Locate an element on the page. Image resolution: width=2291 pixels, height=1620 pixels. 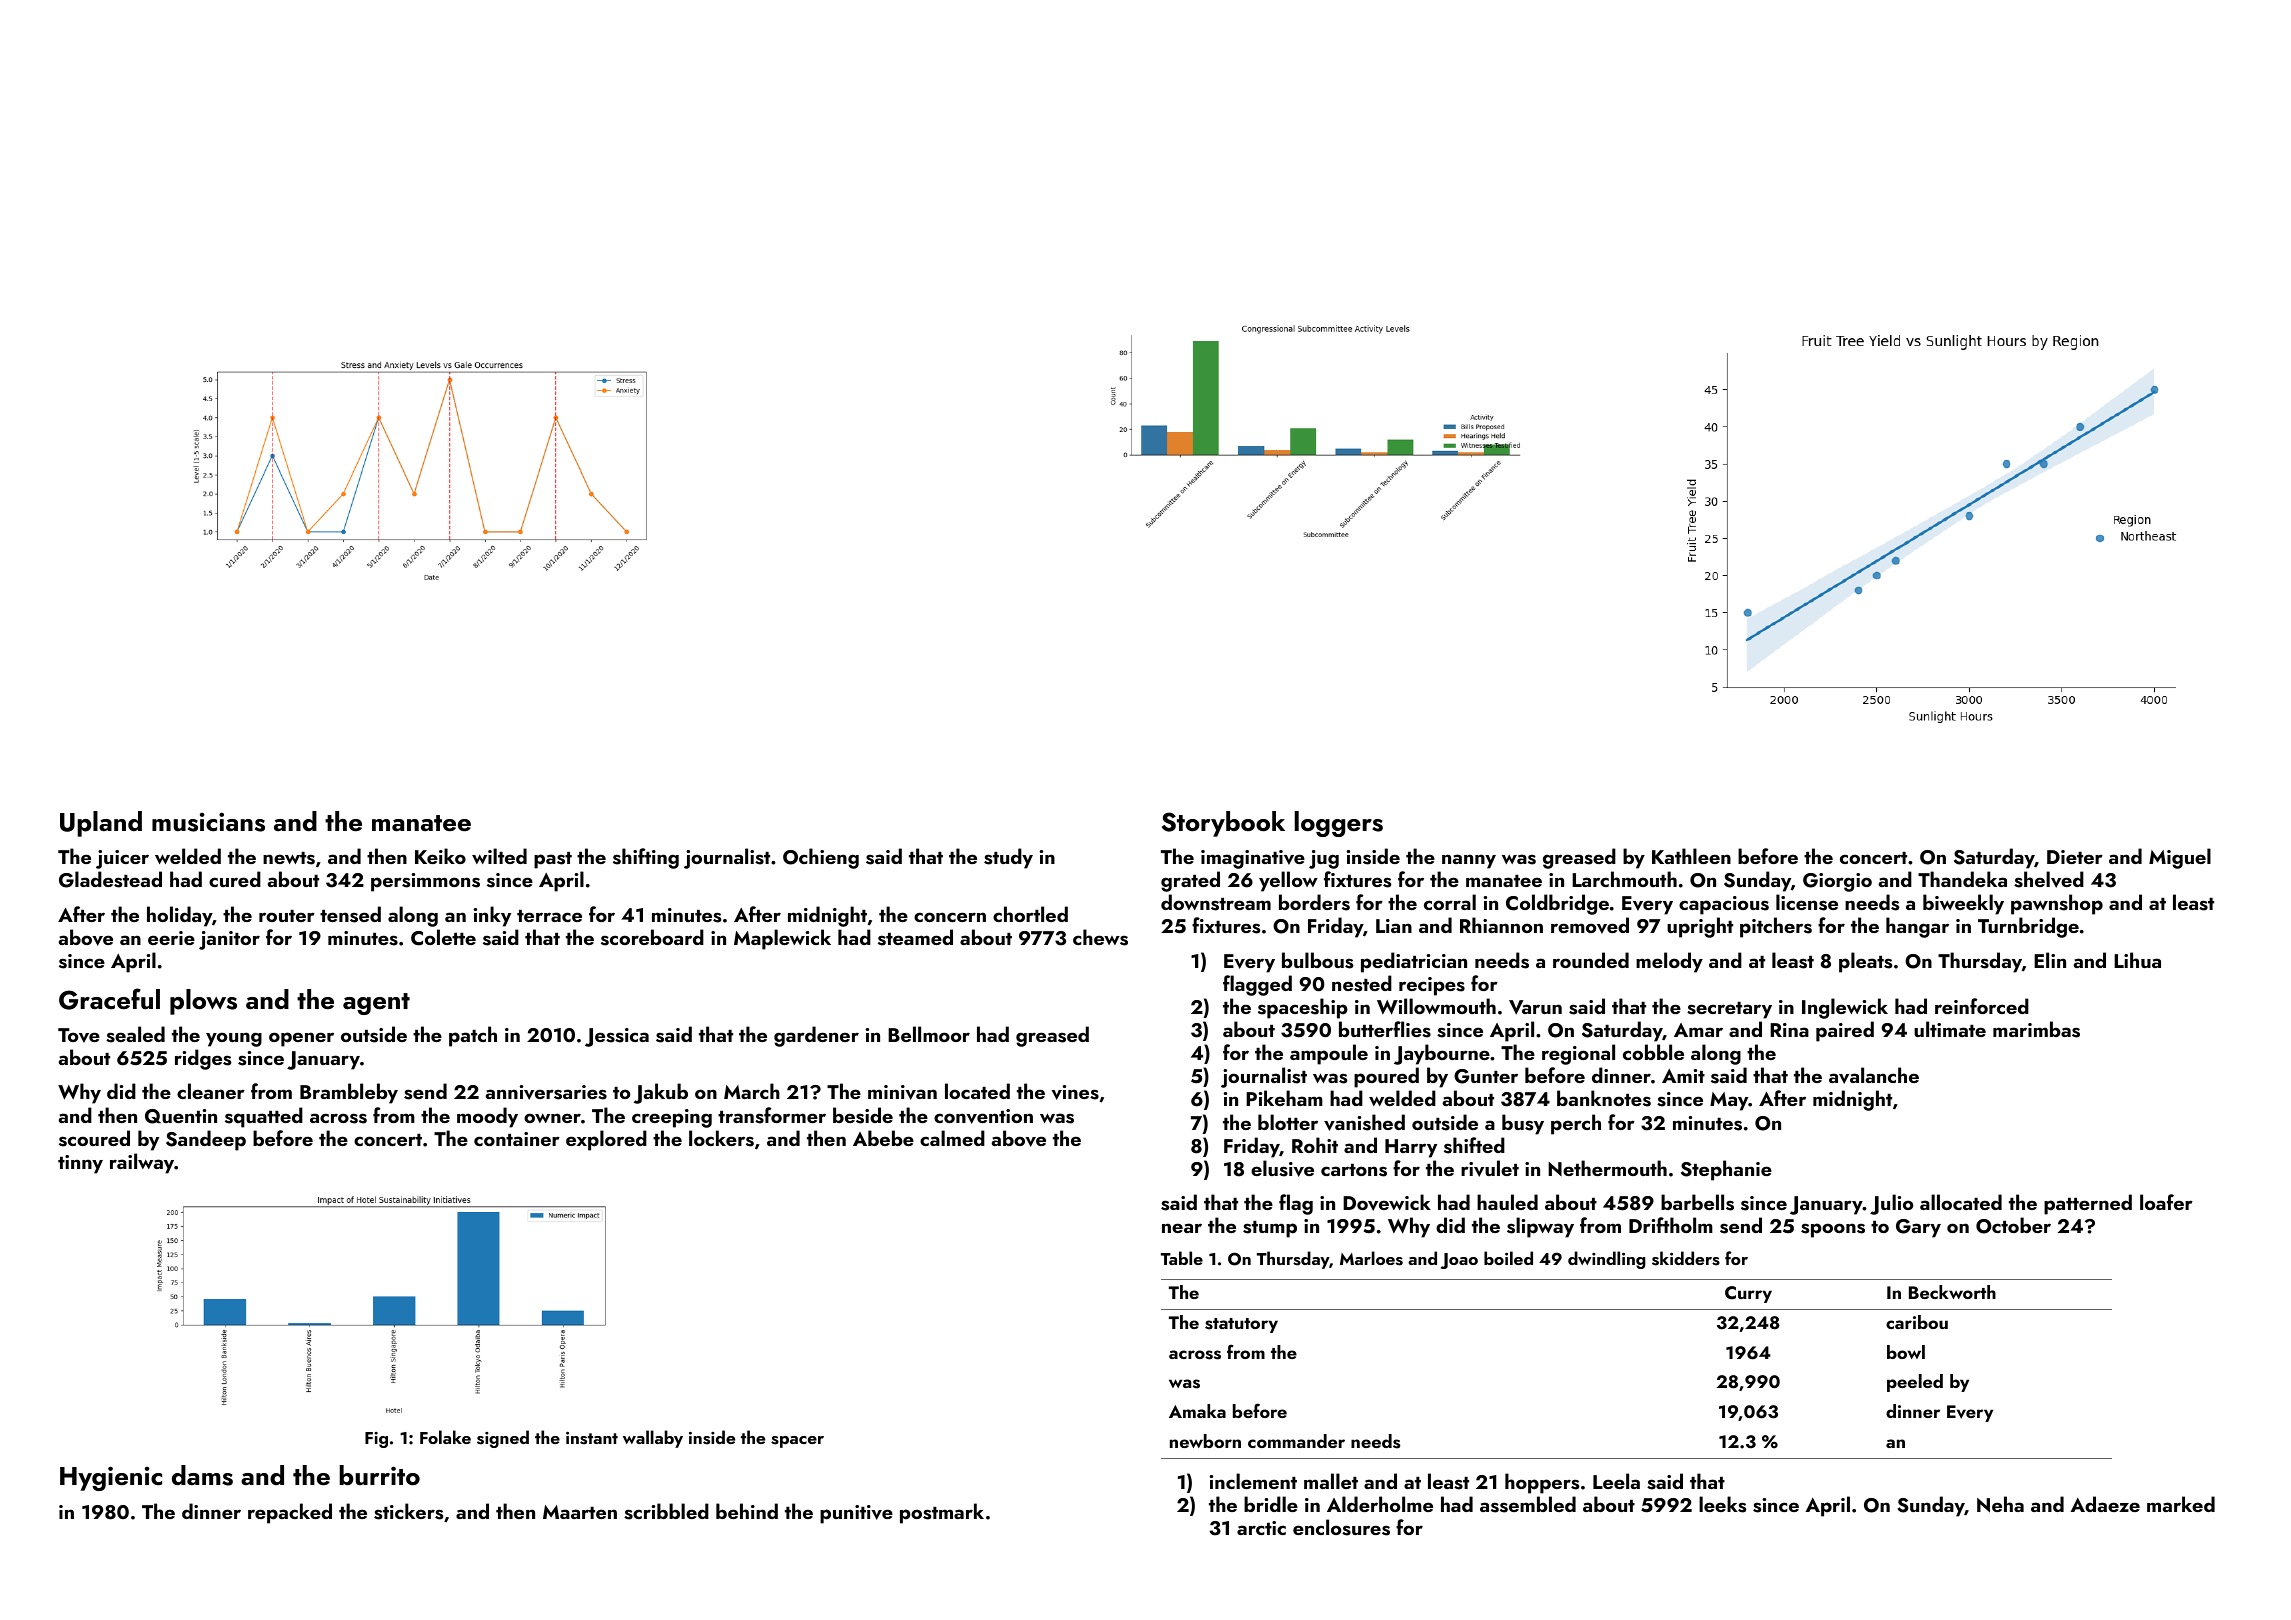
Hygienic is located at coordinates (111, 1478).
